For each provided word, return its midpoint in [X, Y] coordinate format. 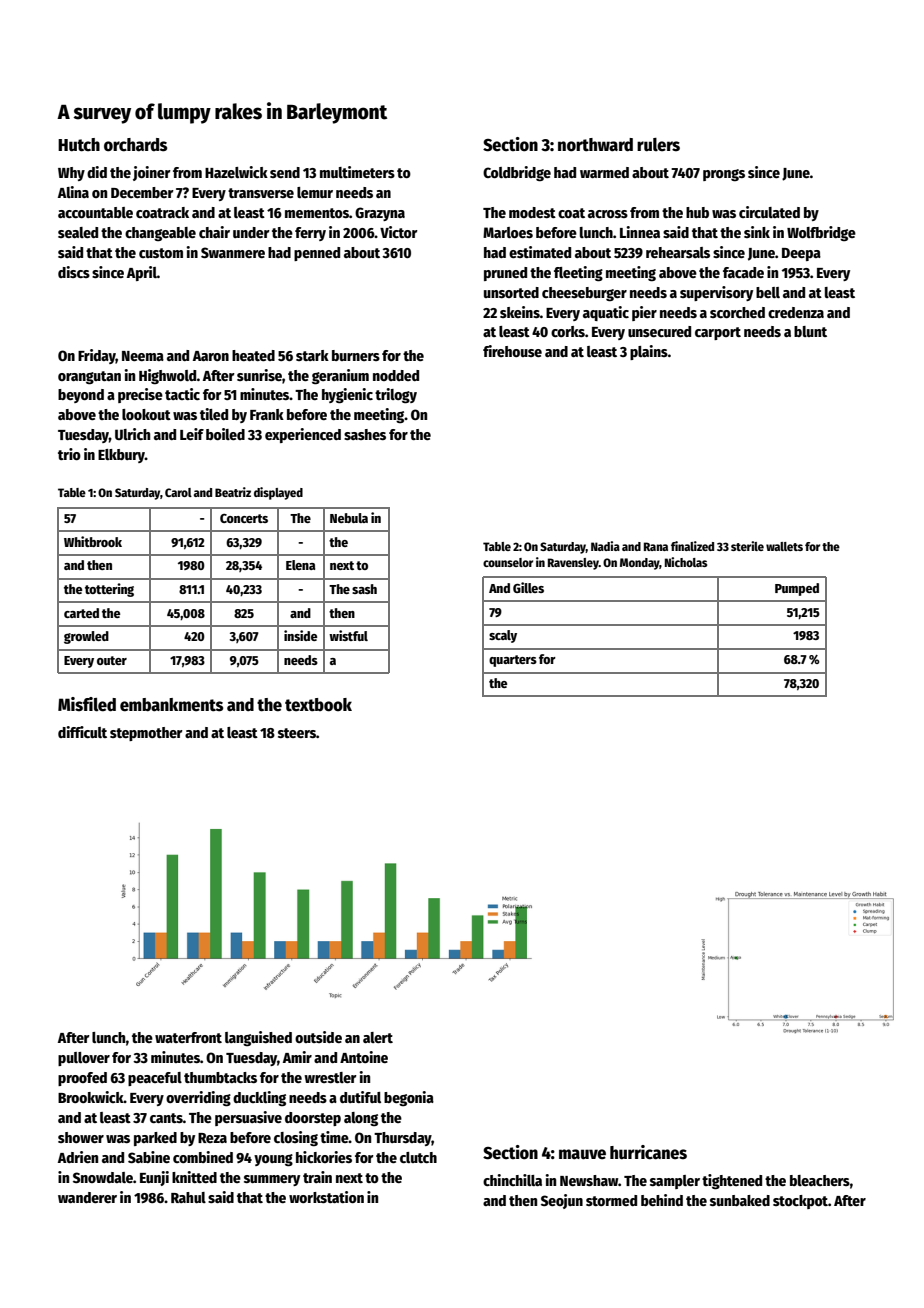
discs [74, 272]
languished [258, 1038]
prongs [724, 175]
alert [378, 1037]
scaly [503, 636]
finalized [692, 546]
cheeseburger [584, 294]
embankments [171, 705]
